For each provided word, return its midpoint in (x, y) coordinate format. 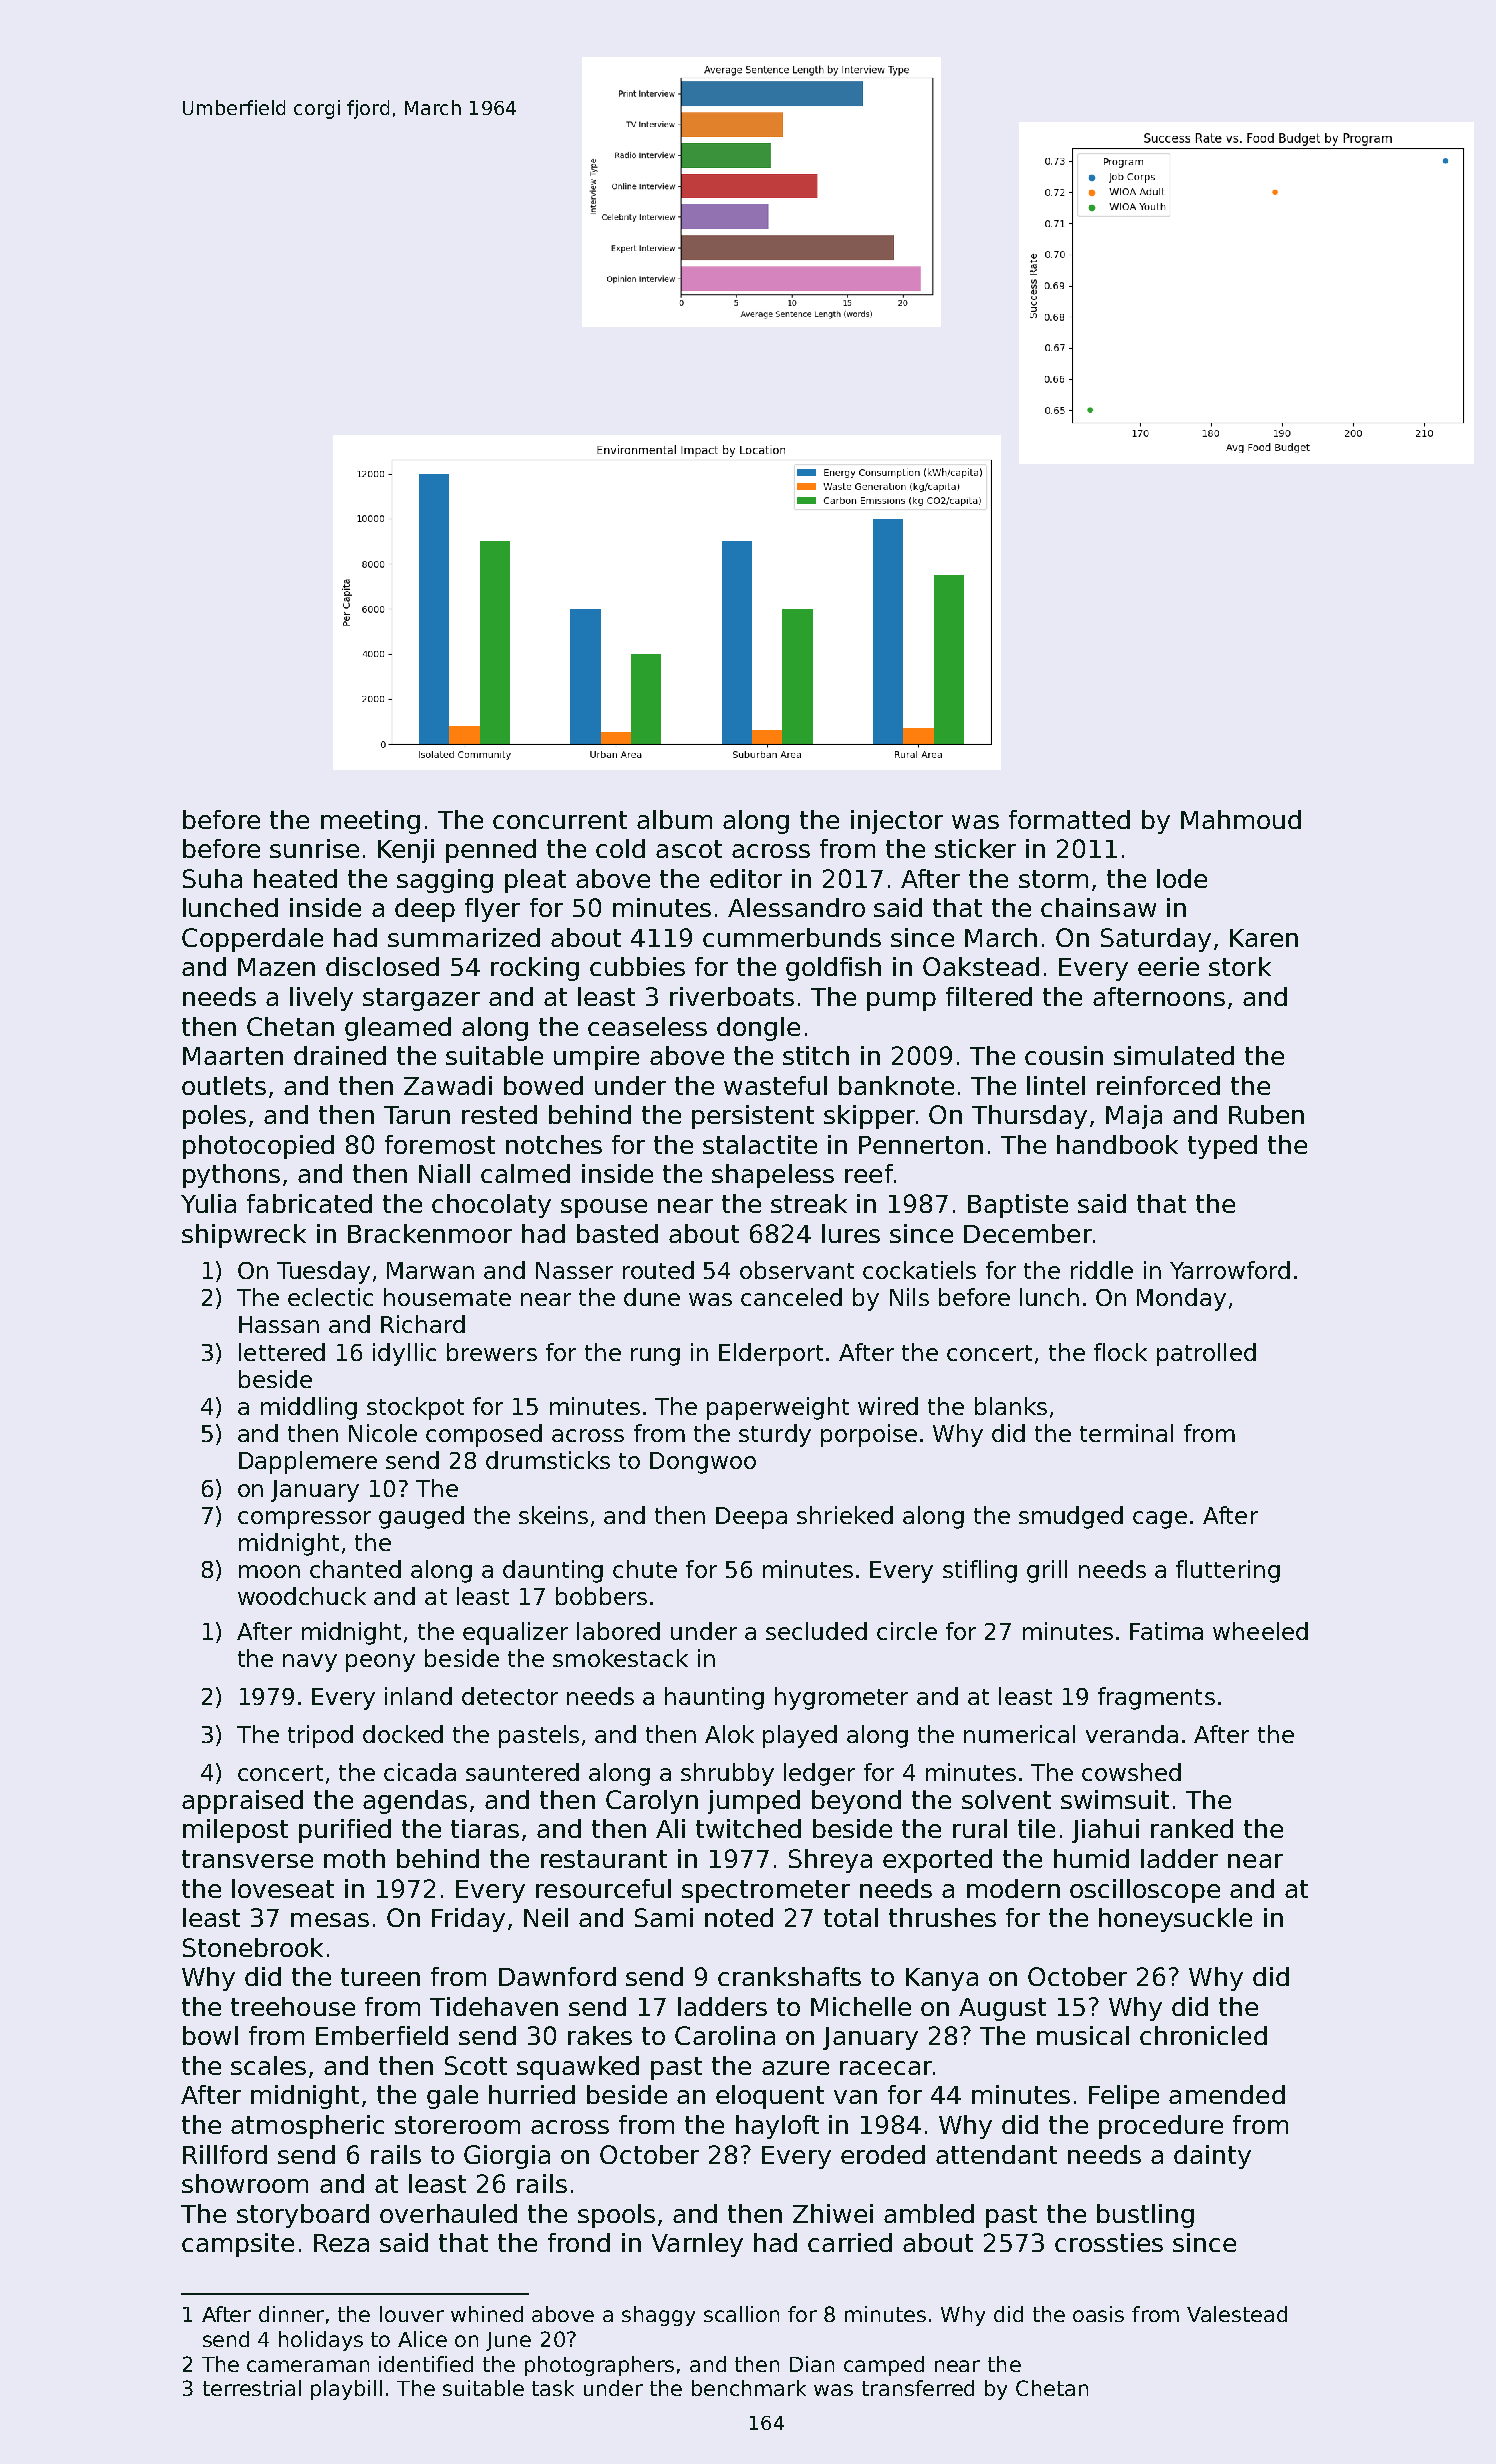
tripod (320, 1736)
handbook (1117, 1144)
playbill (346, 2390)
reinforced (1158, 1085)
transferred (918, 2388)
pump (901, 1001)
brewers (492, 1352)
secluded (816, 1631)
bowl (210, 2035)
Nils (909, 1297)
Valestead (1237, 2314)
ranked (1192, 1828)
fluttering (1228, 1571)
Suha (212, 878)
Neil (546, 1917)
